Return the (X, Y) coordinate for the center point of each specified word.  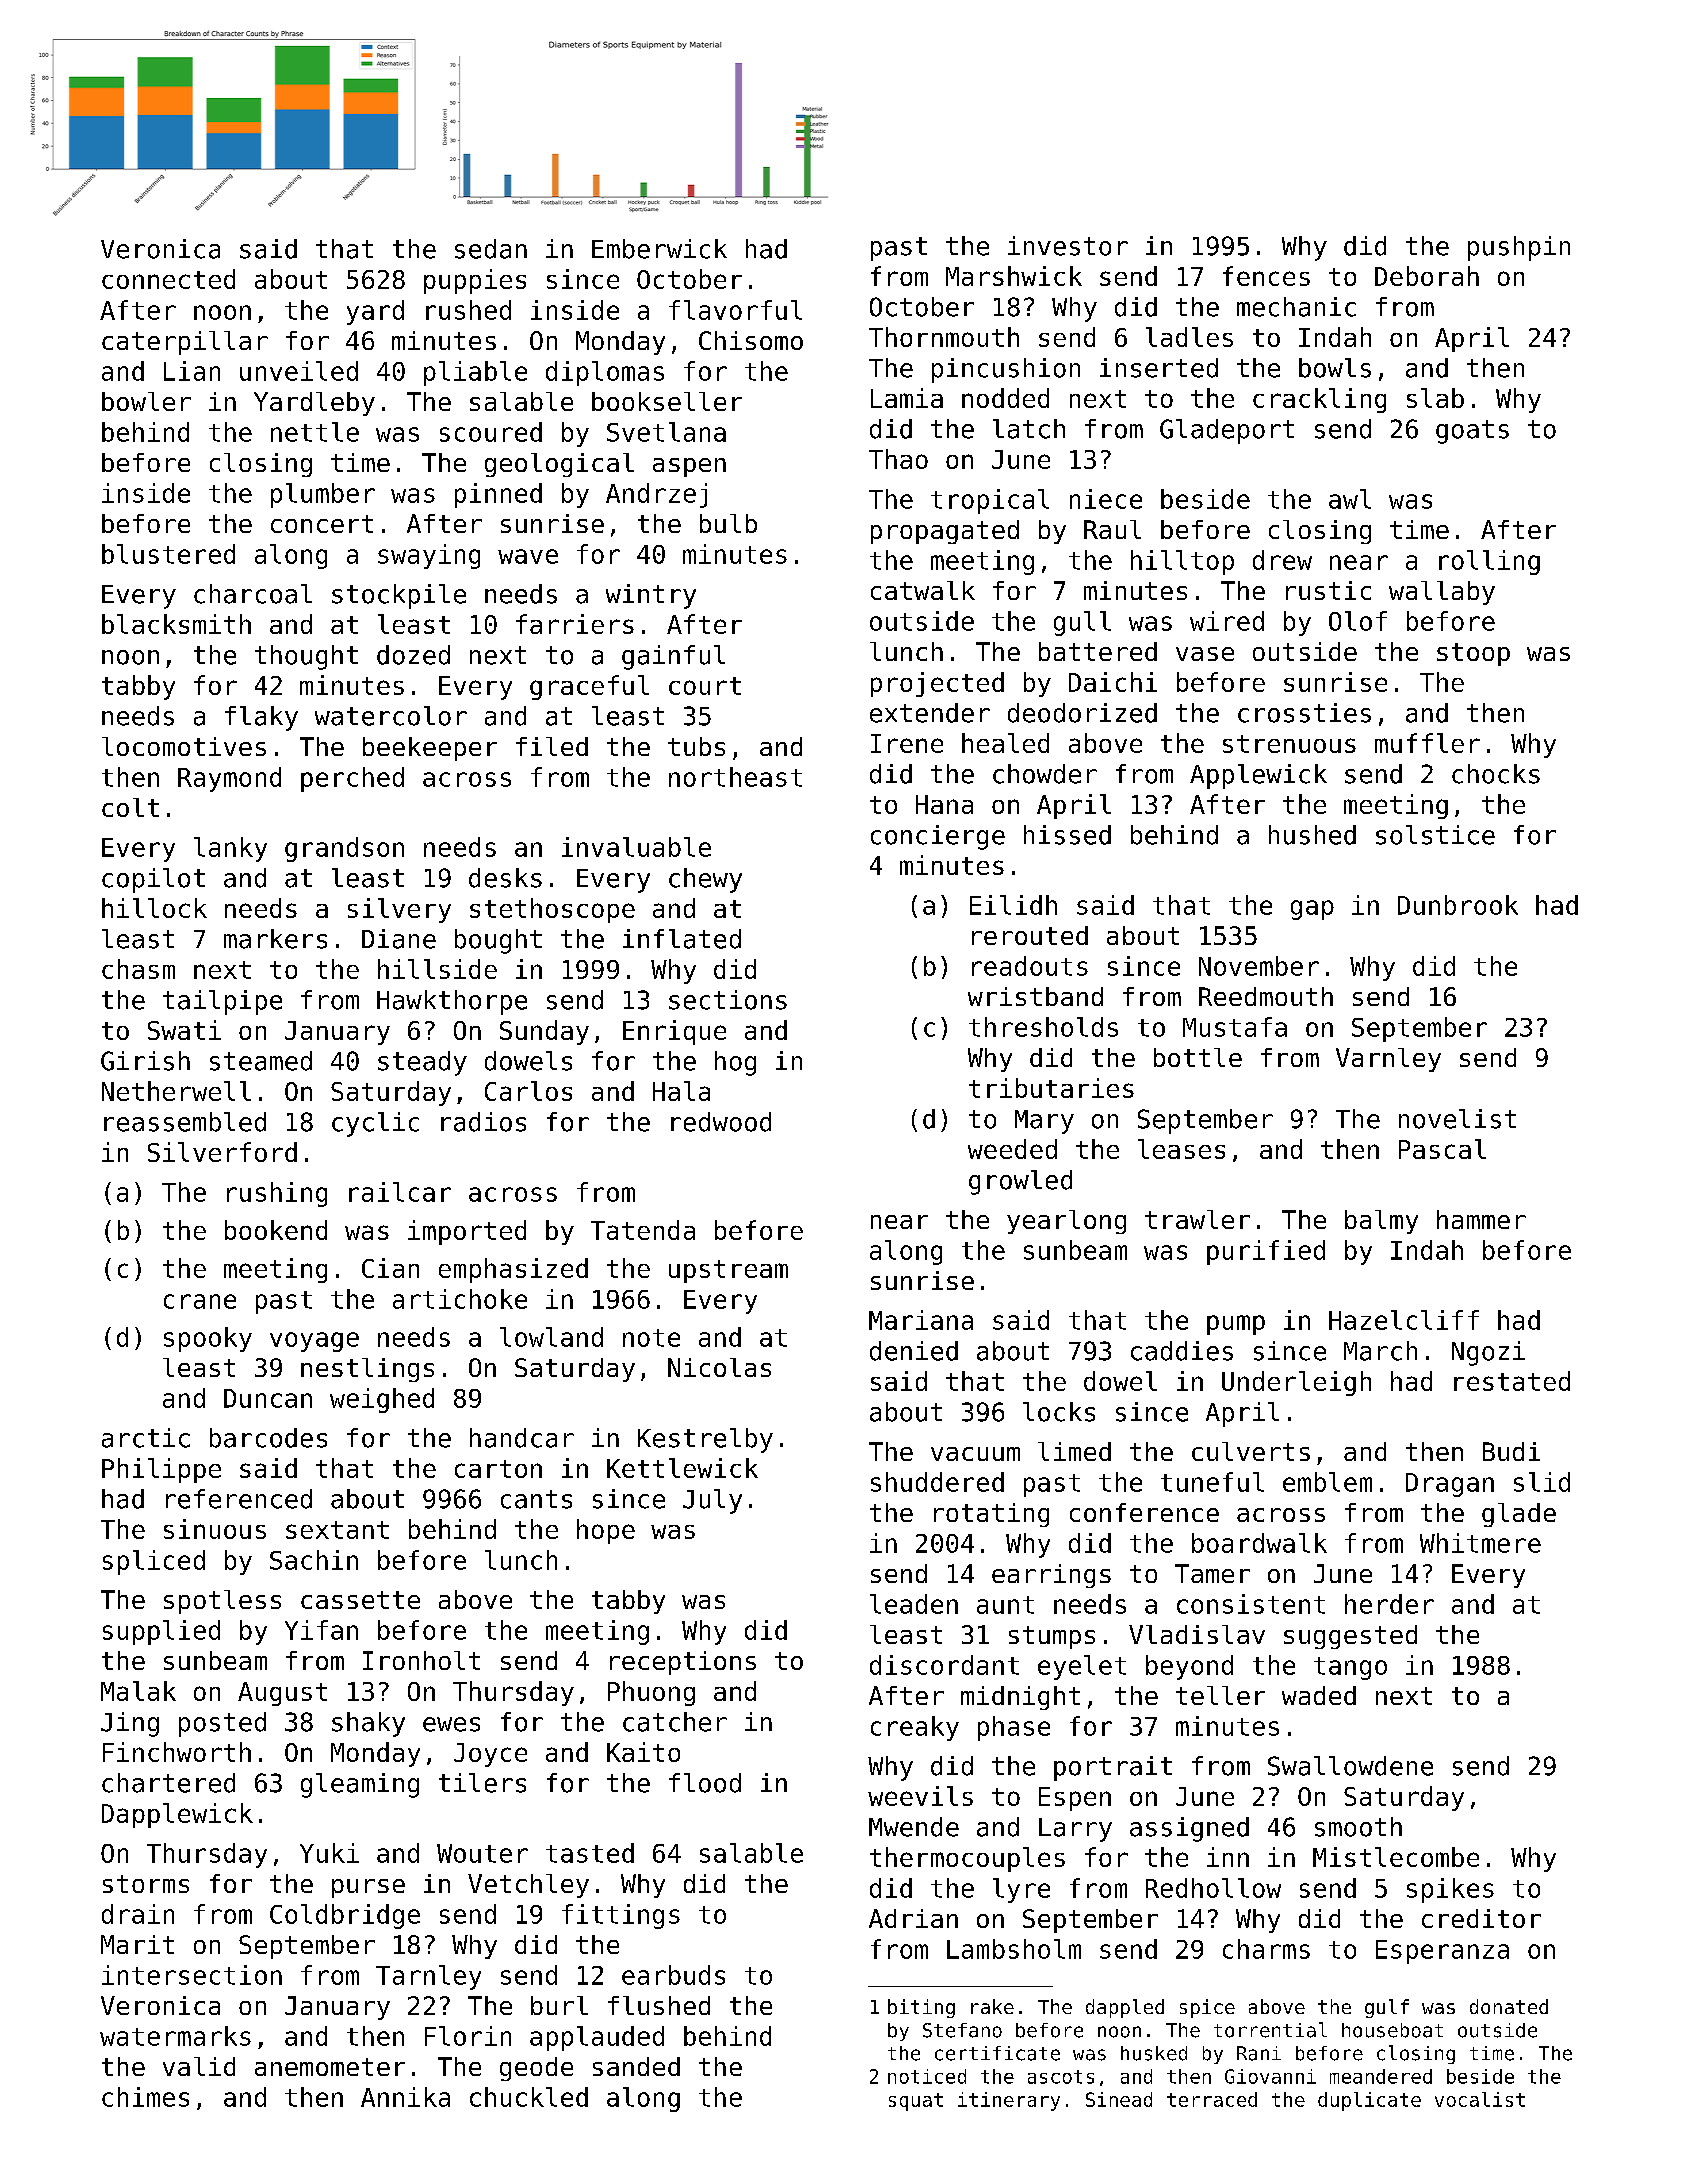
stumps (1052, 1637)
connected (168, 279)
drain (138, 1914)
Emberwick (659, 249)
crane (200, 1301)
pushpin (1519, 248)
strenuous (1289, 744)
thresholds (1043, 1027)
